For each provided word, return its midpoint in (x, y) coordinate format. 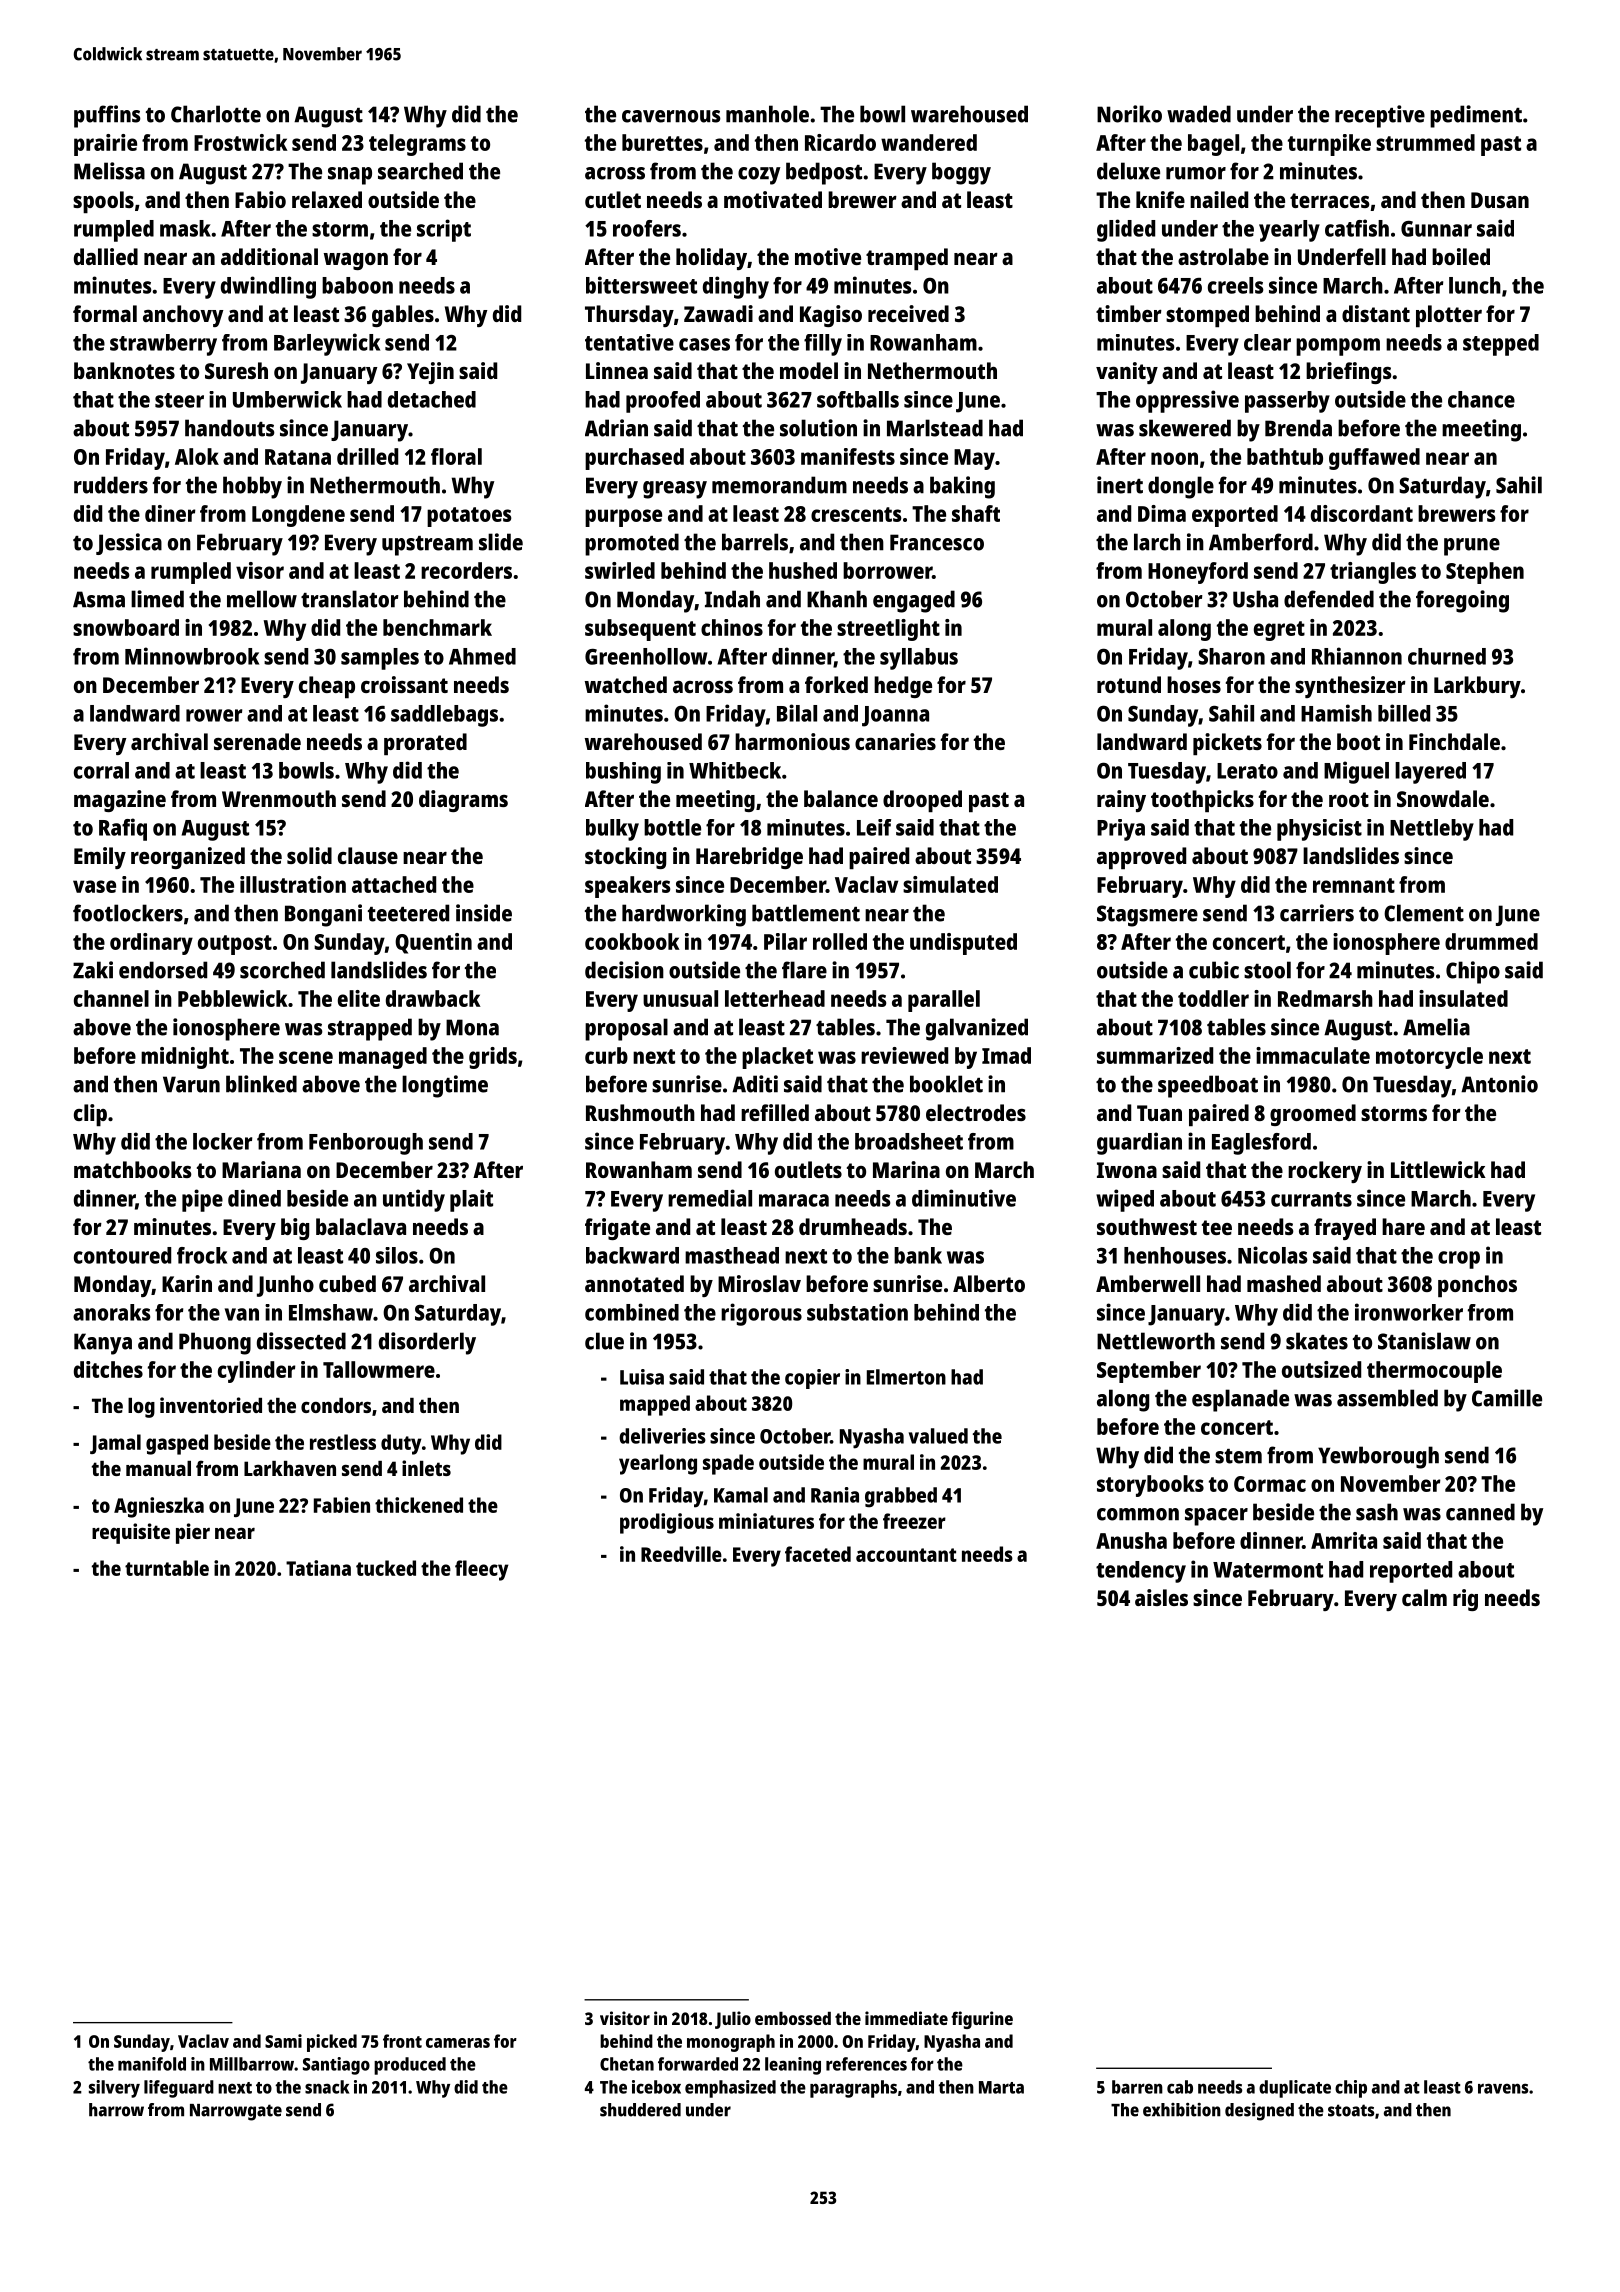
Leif (874, 827)
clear (1267, 342)
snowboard (126, 627)
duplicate (1295, 2089)
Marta (1001, 2087)
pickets (1227, 744)
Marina (906, 1169)
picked (332, 2043)
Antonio (1499, 1084)
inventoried (211, 1405)
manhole (767, 114)
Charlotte (216, 114)
